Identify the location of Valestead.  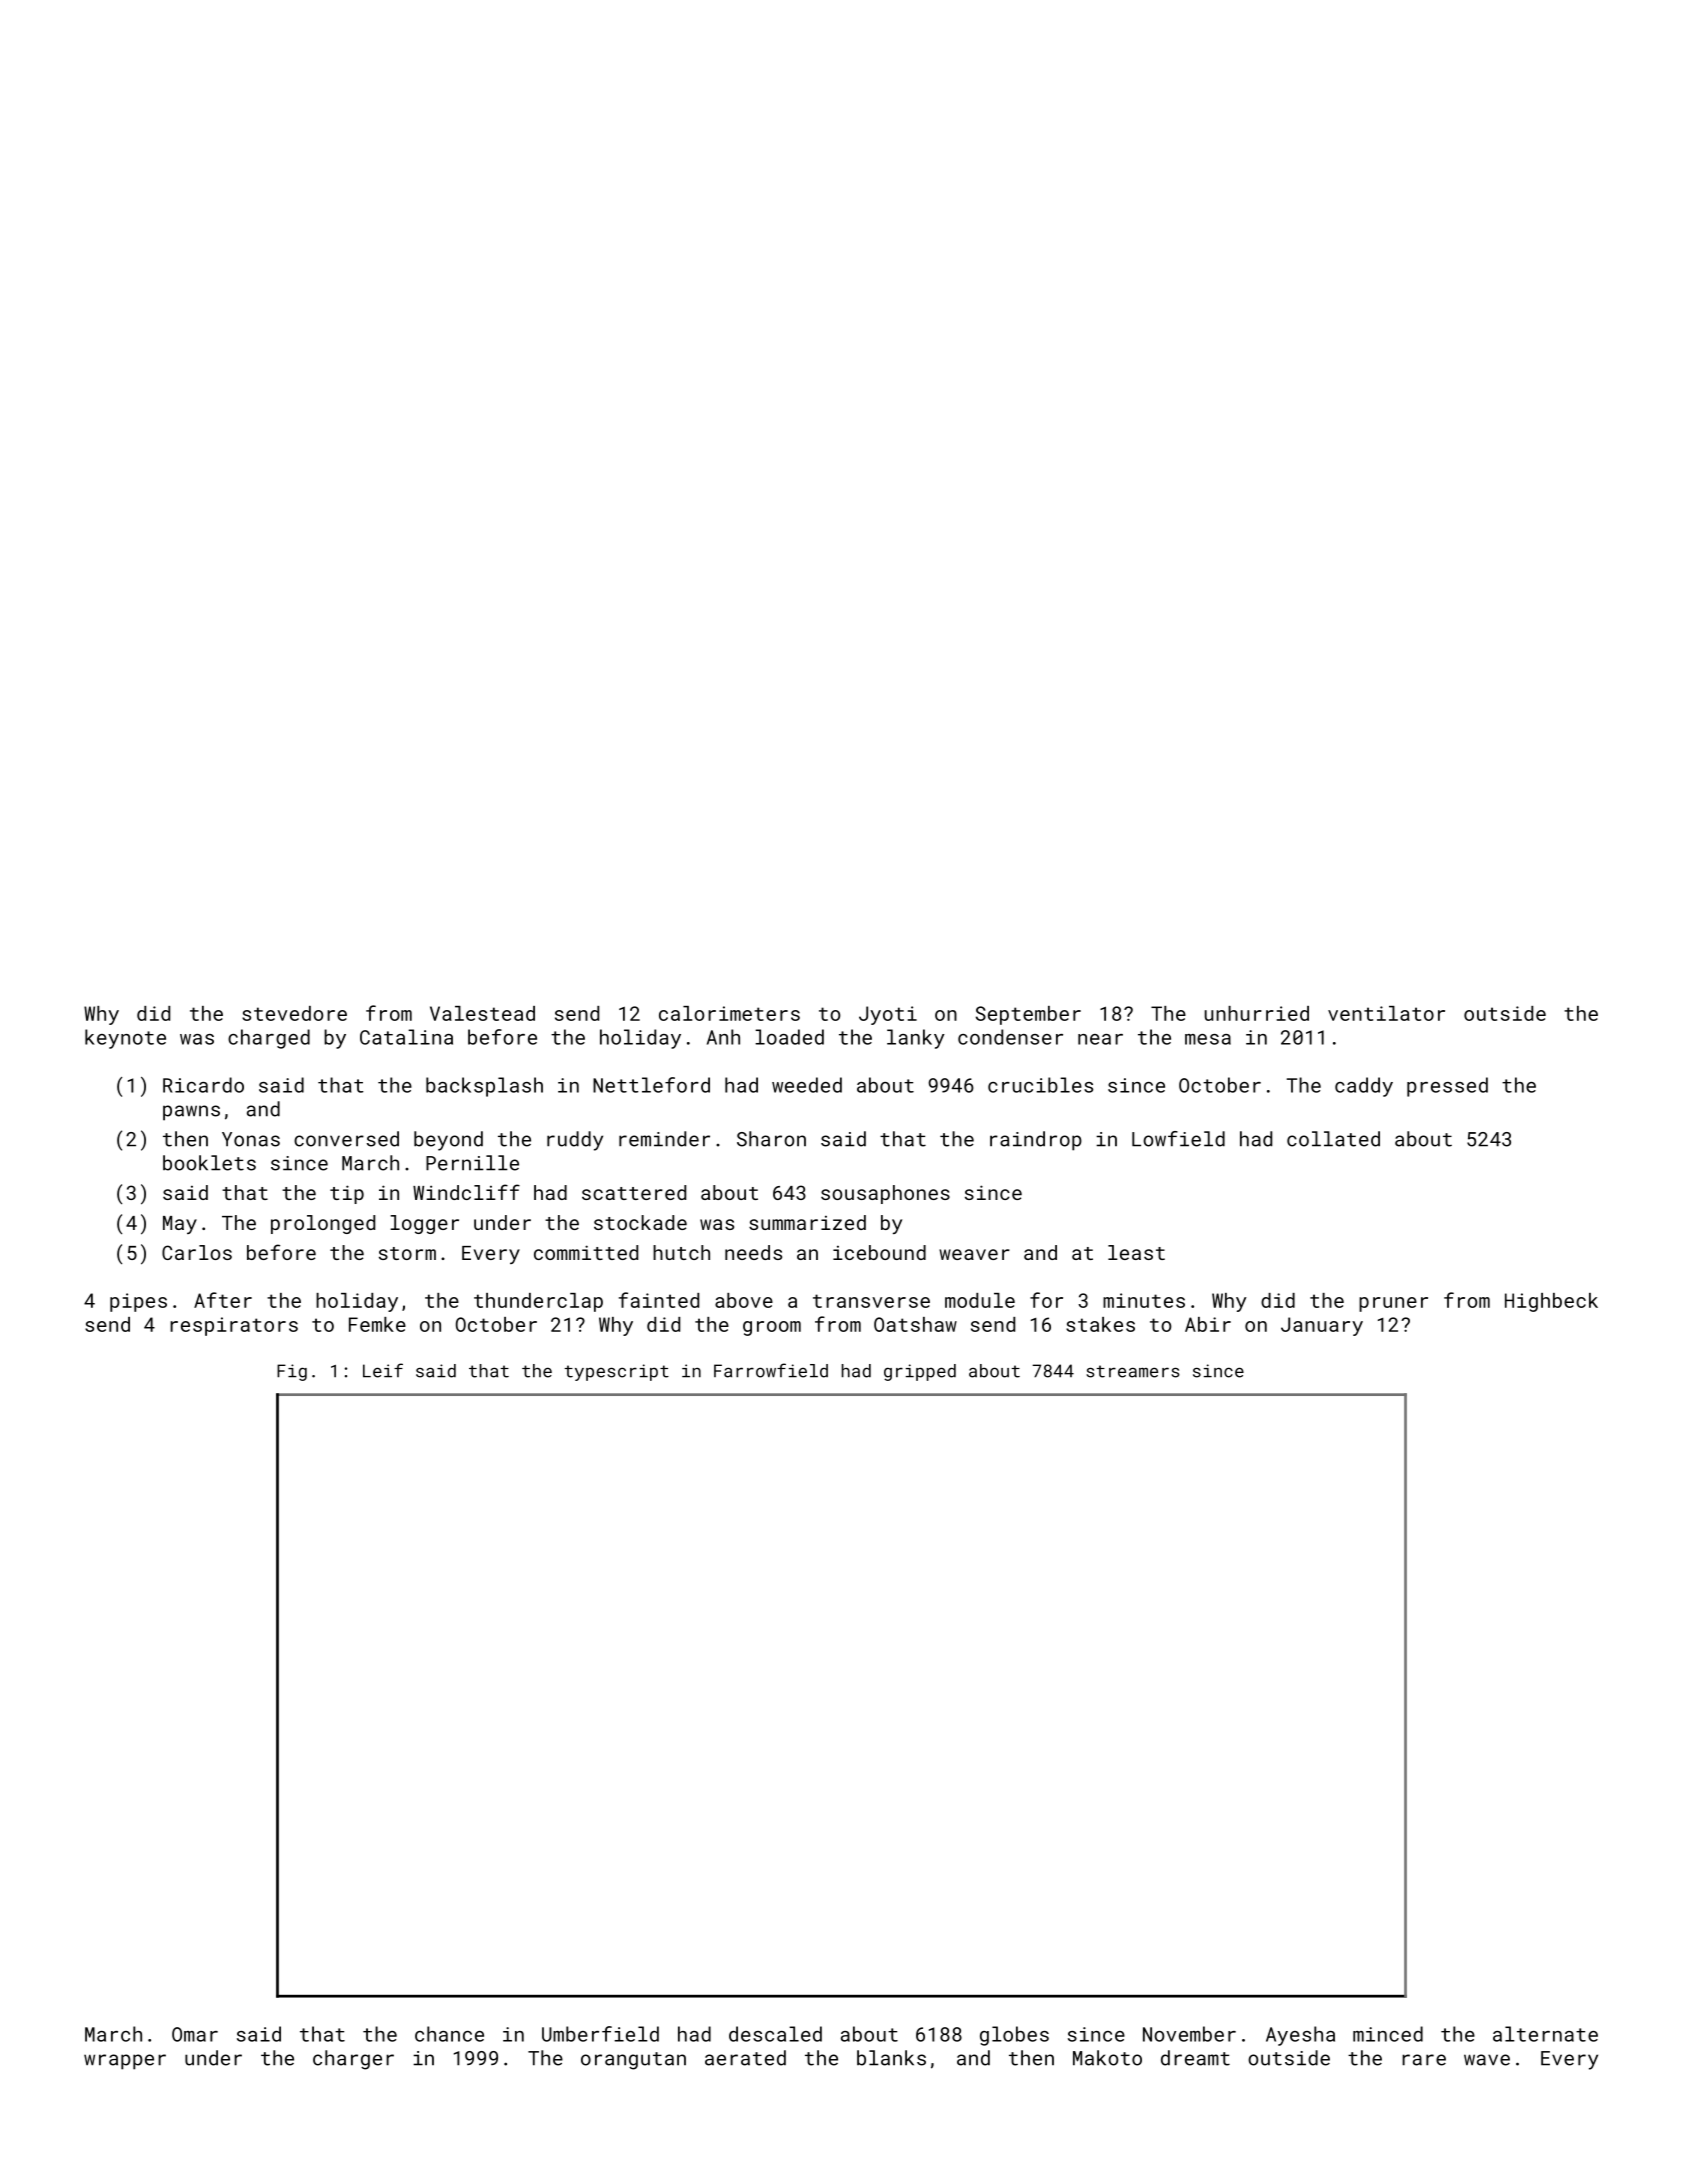
(482, 1013).
